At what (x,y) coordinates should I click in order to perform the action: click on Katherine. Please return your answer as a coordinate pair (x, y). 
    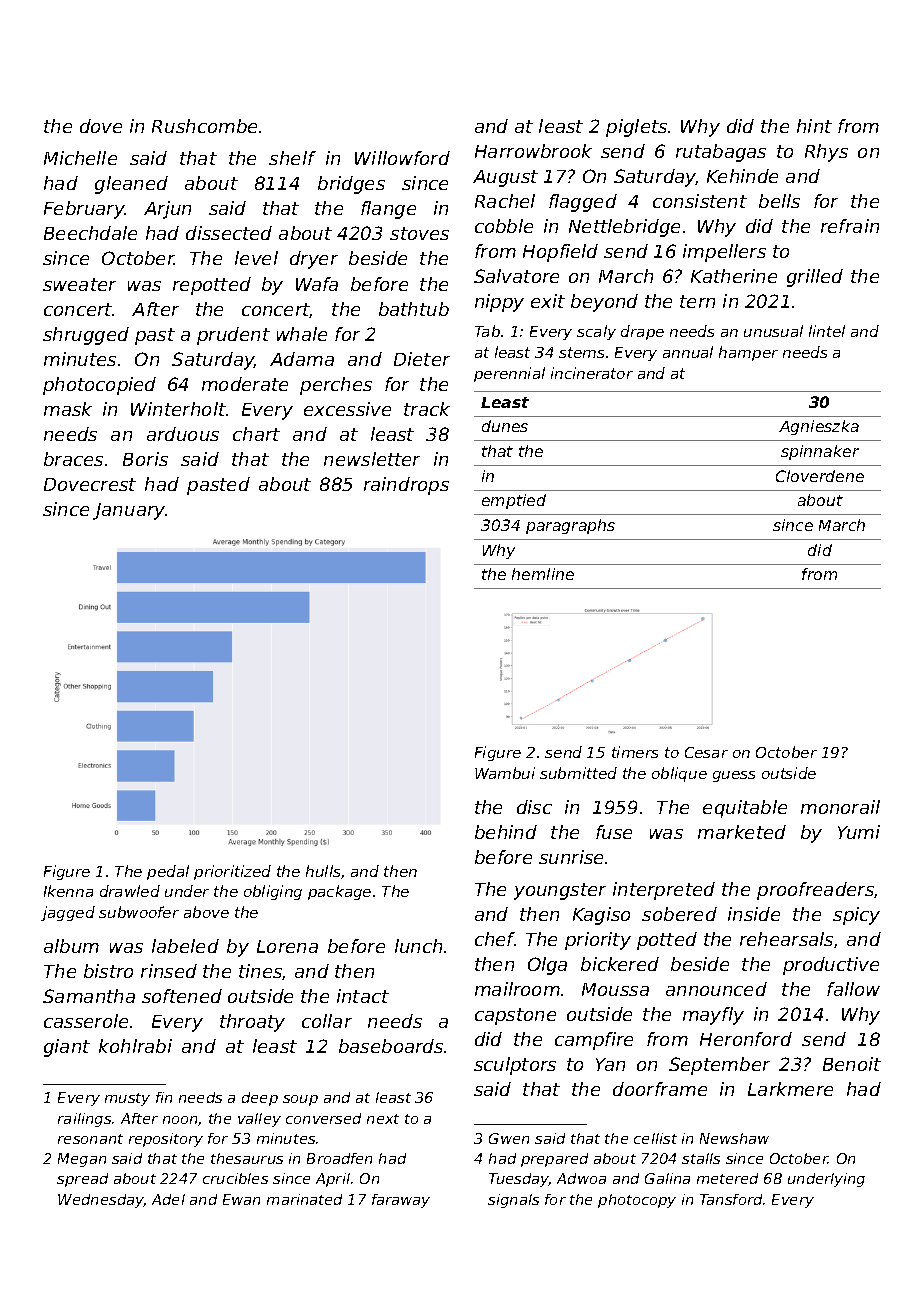
    Looking at the image, I should click on (734, 276).
